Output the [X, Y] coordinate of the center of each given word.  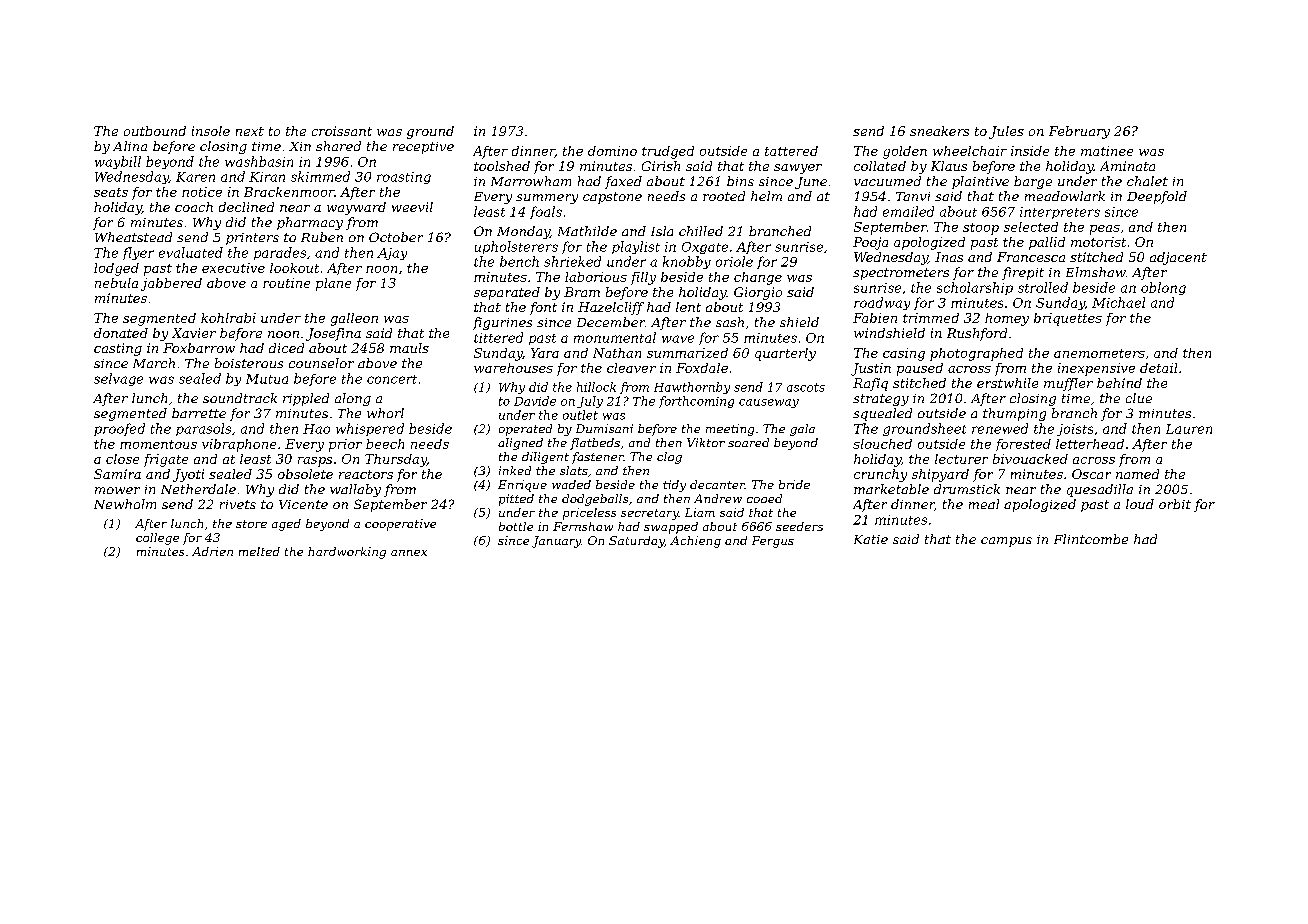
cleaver [631, 368]
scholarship [975, 288]
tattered [791, 151]
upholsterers [516, 247]
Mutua [267, 379]
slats [574, 470]
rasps [315, 462]
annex [409, 553]
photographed [976, 354]
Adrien [212, 551]
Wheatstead [133, 237]
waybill [118, 162]
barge [1033, 182]
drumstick [967, 489]
